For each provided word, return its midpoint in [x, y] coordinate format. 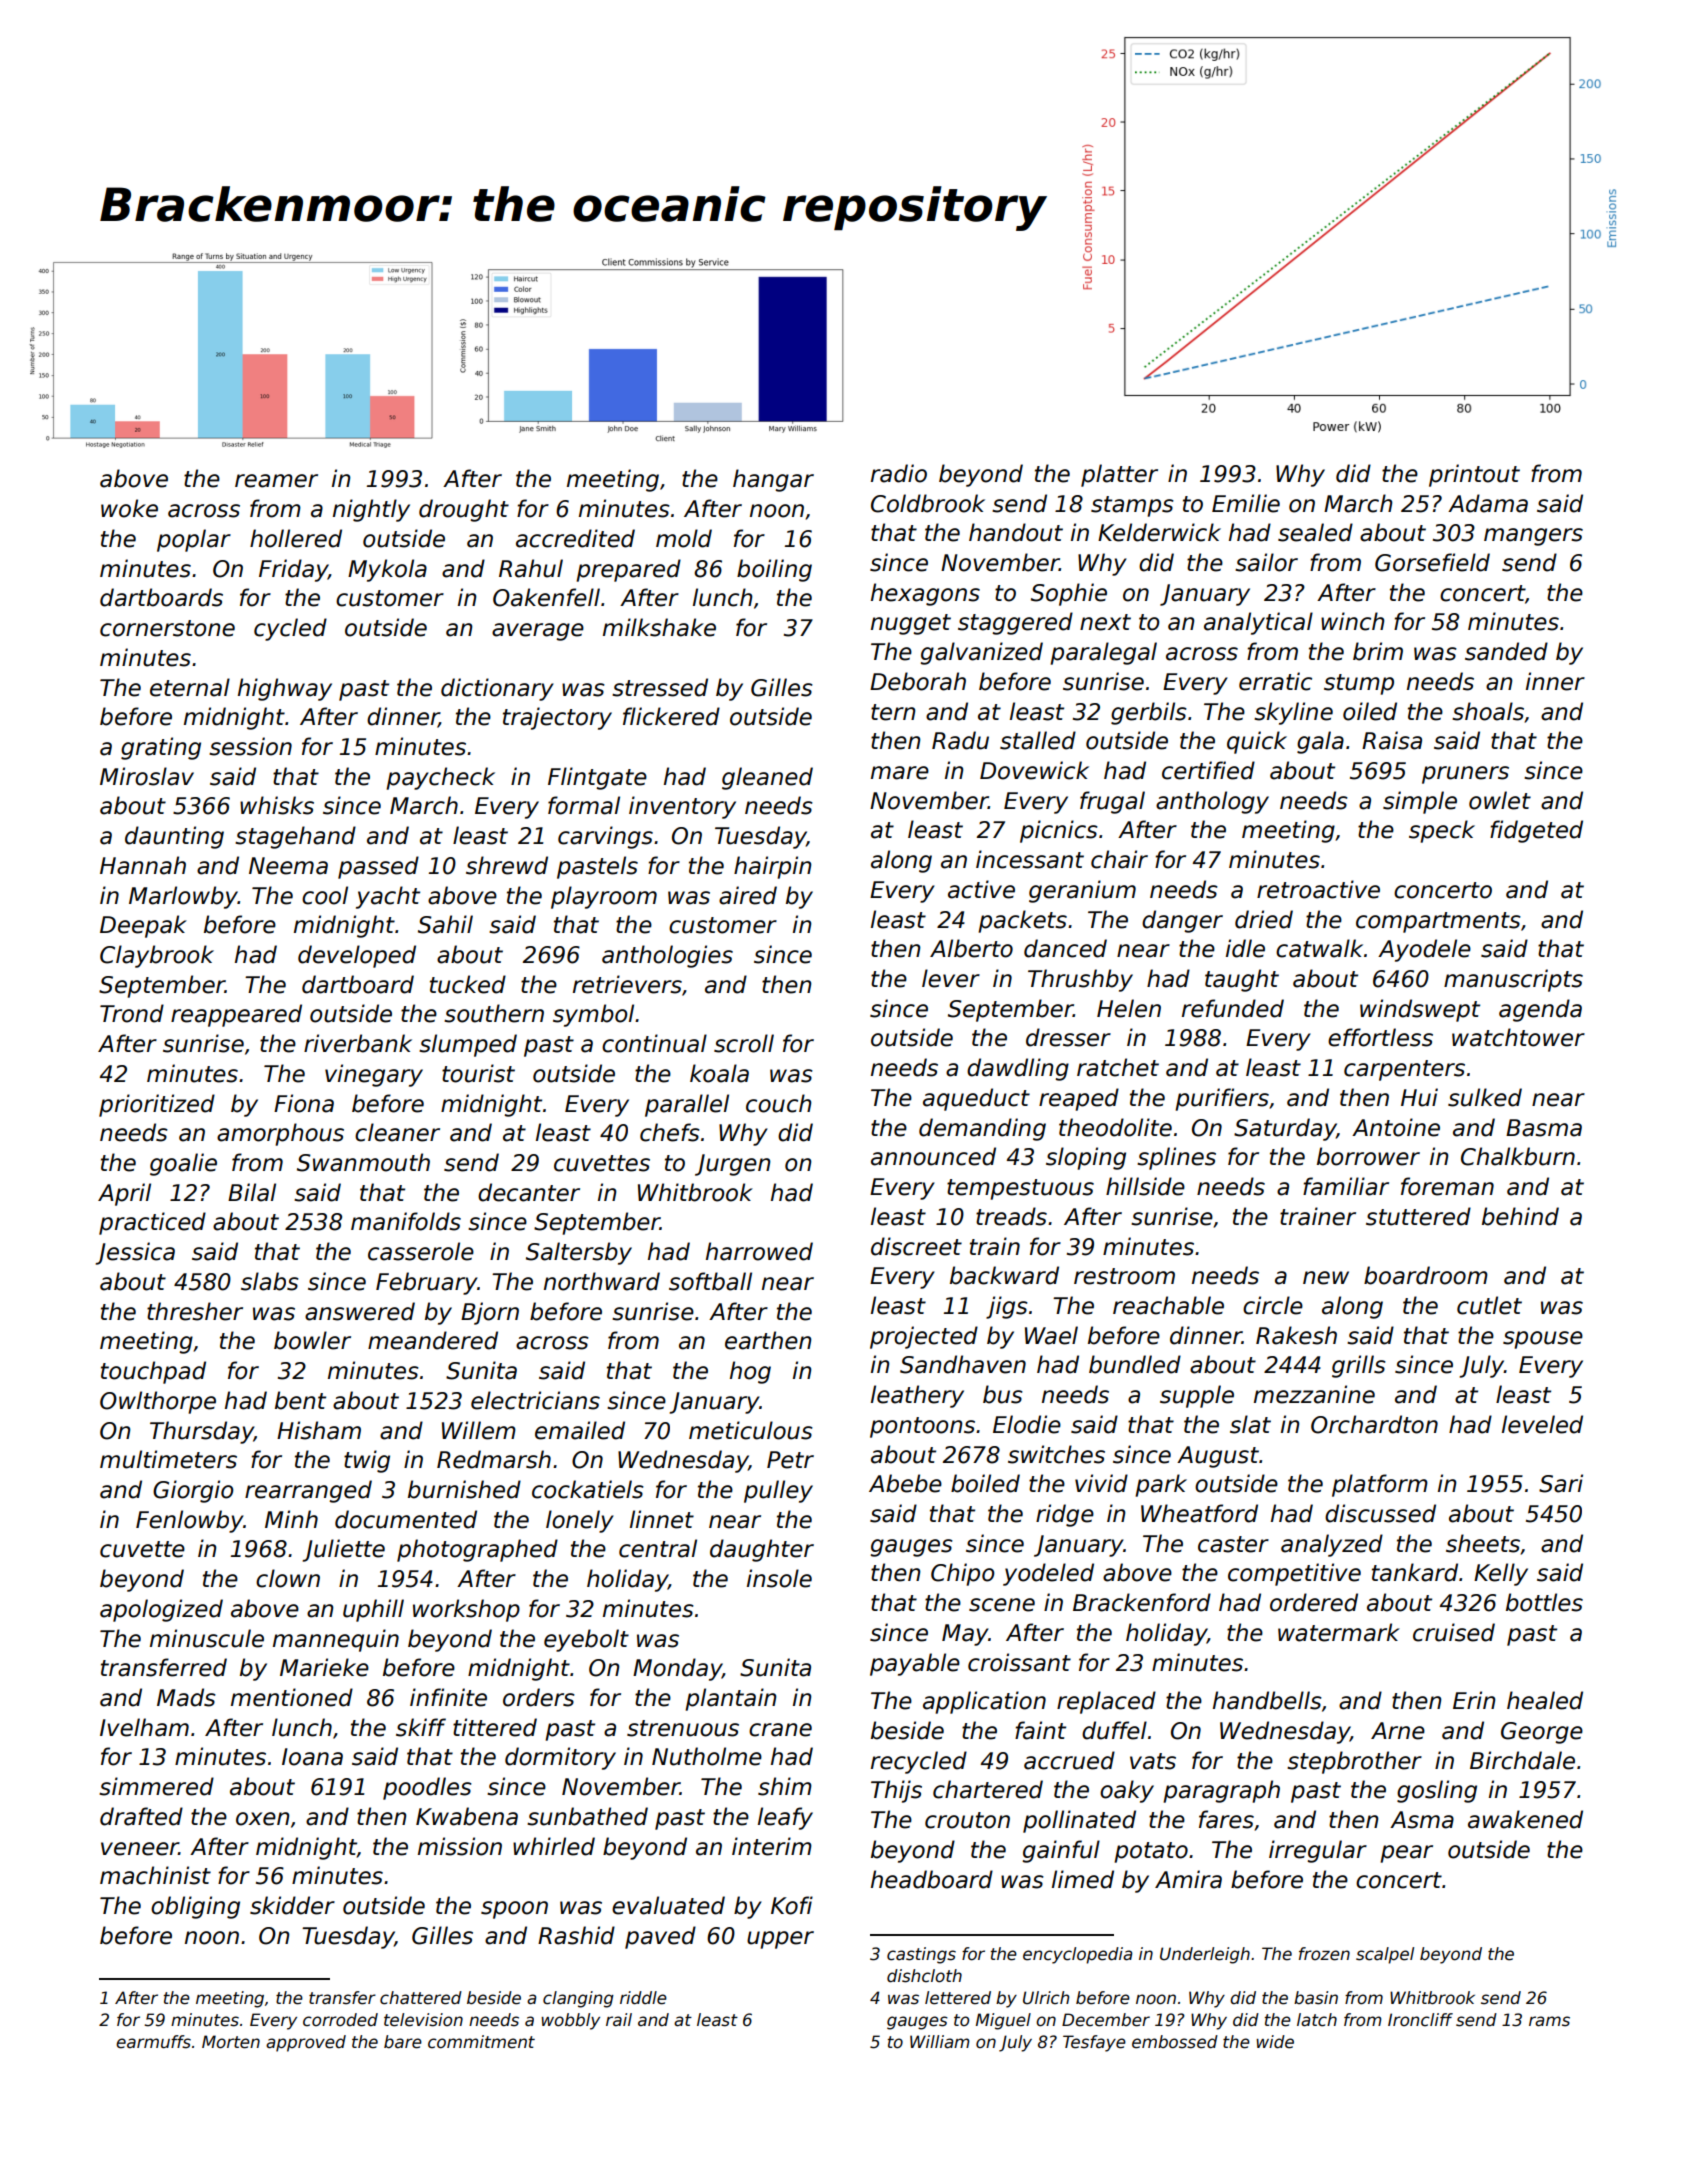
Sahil [445, 924]
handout [1016, 532]
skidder [292, 1905]
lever [951, 978]
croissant [1019, 1662]
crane [780, 1730]
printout [1474, 475]
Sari [1561, 1483]
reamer [276, 481]
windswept [1420, 1010]
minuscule [207, 1638]
